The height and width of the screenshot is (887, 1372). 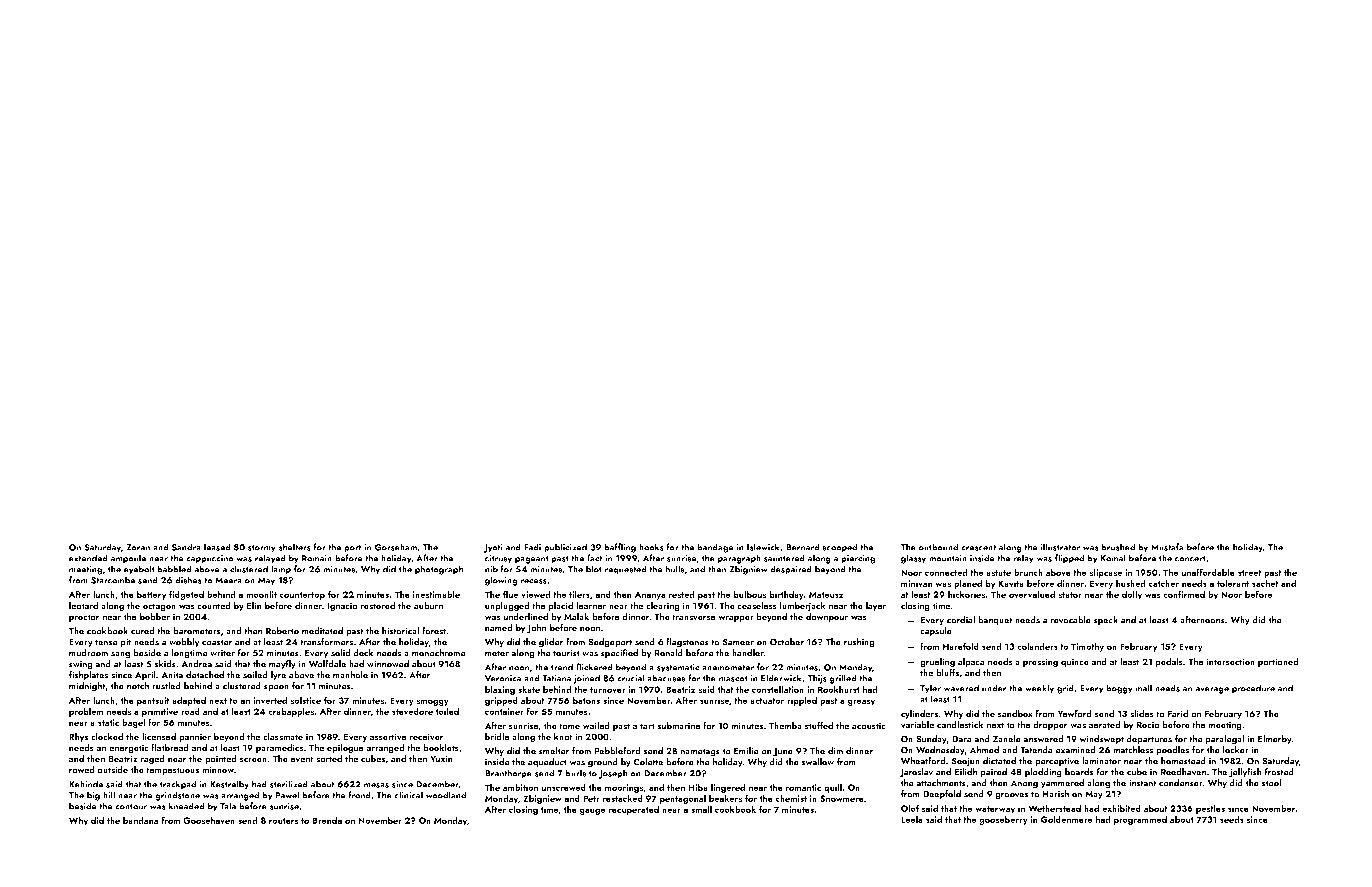 What do you see at coordinates (978, 548) in the screenshot?
I see `crescent` at bounding box center [978, 548].
